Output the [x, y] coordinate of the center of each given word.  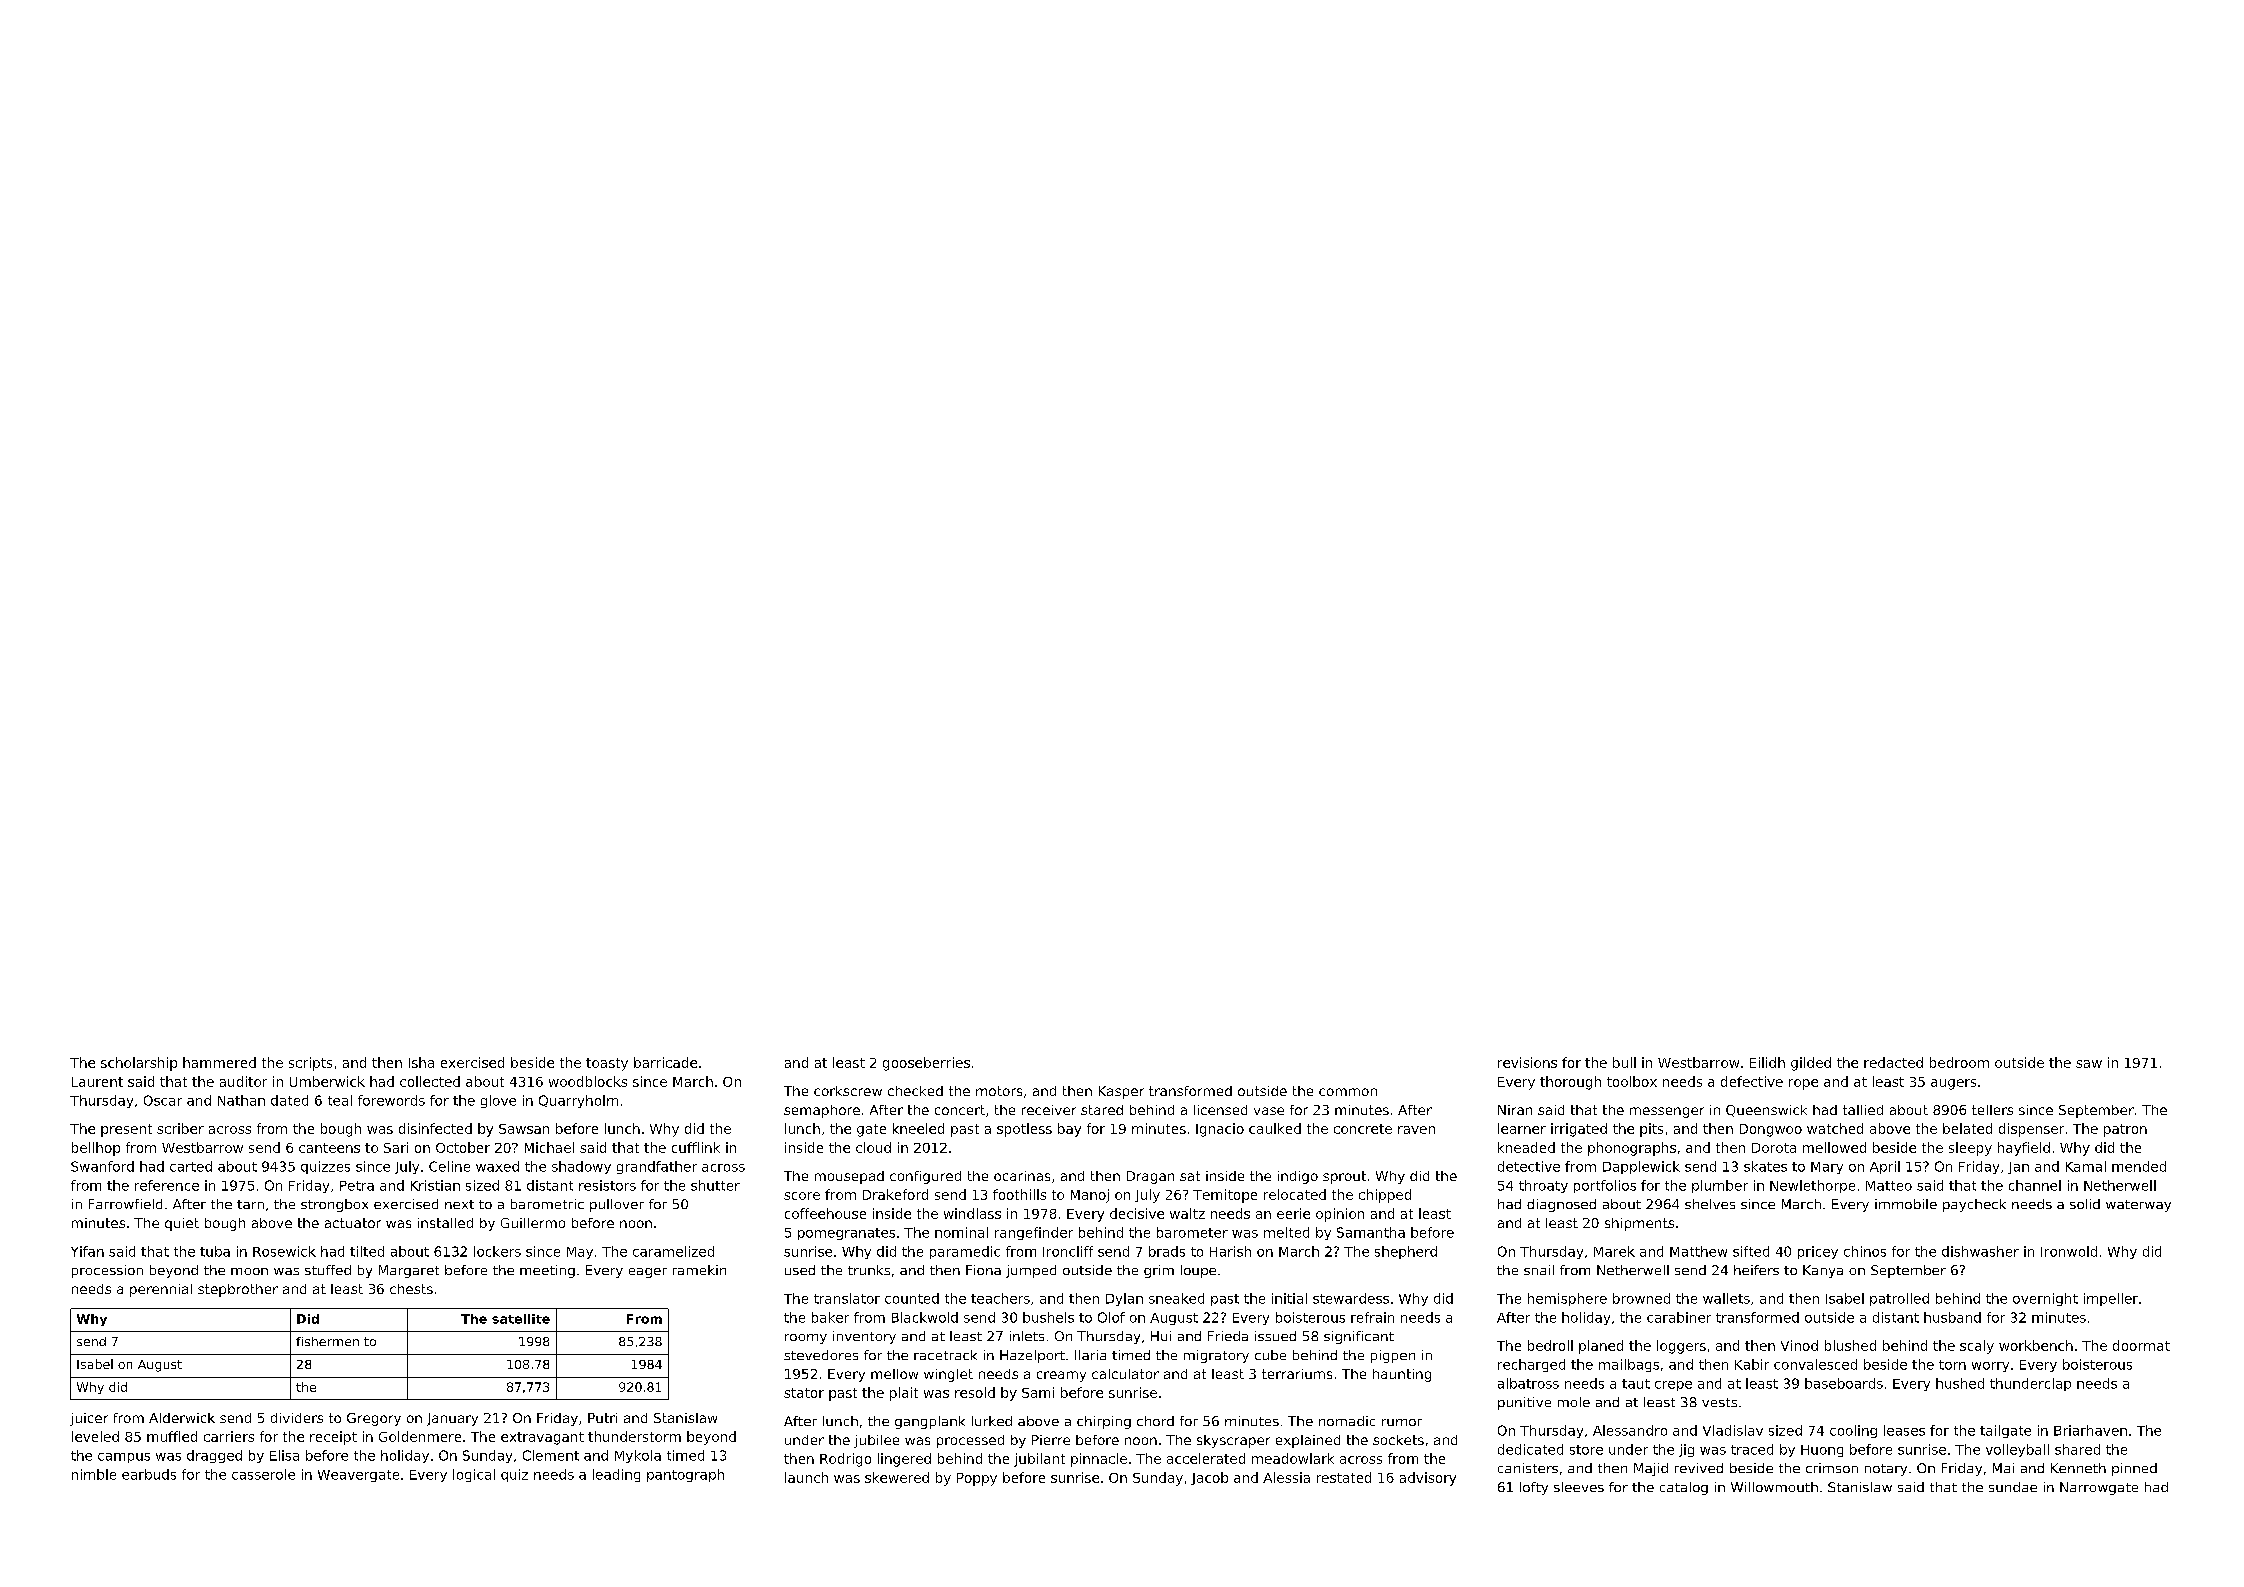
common [1348, 1092]
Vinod [1799, 1345]
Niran [1515, 1110]
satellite [521, 1319]
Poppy [977, 1479]
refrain [1372, 1317]
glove [498, 1101]
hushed [1960, 1383]
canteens [329, 1148]
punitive [1524, 1403]
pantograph [685, 1475]
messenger [1667, 1112]
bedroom [1959, 1062]
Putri [602, 1418]
